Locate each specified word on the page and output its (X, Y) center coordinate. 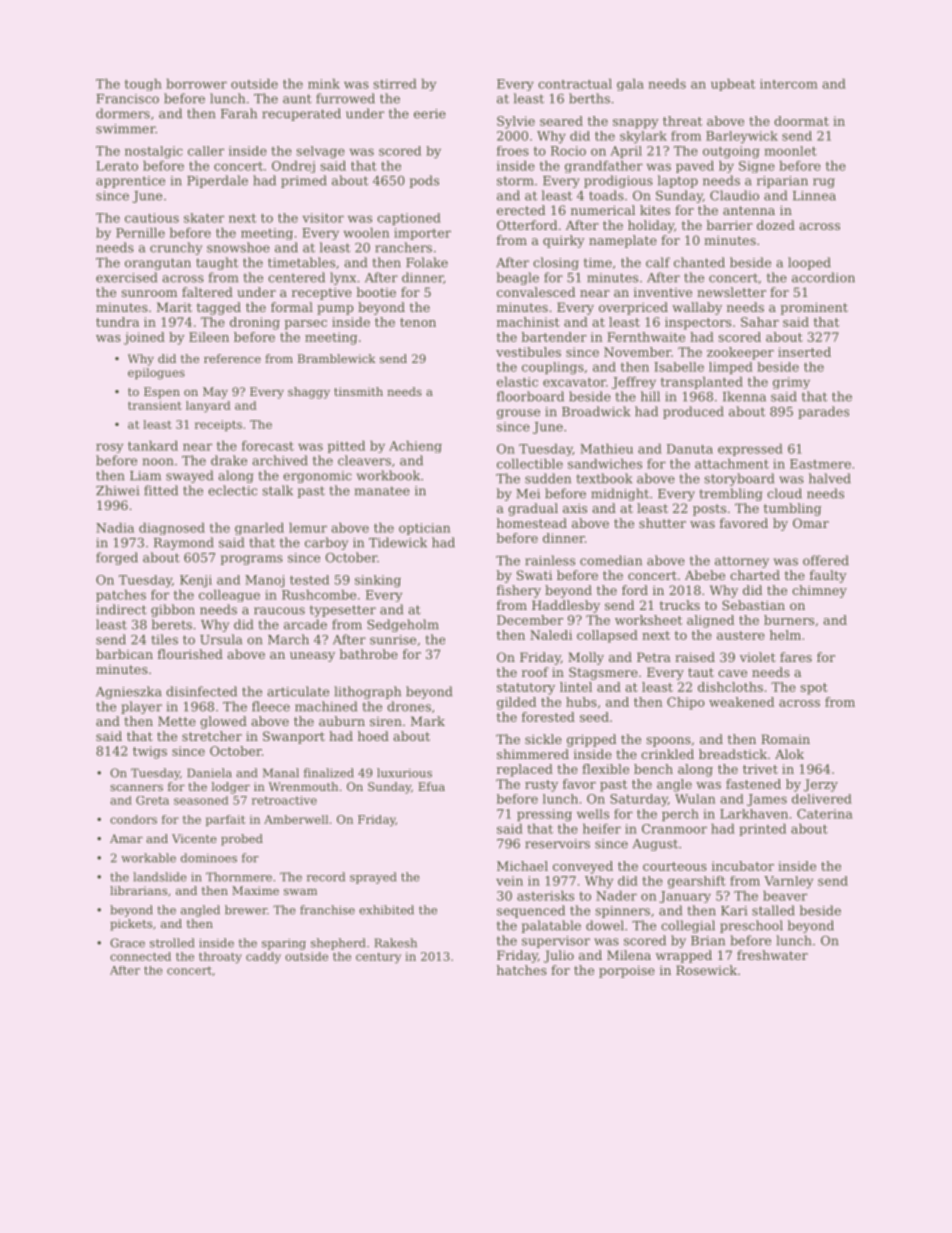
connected (140, 956)
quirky (564, 241)
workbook (388, 475)
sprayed (373, 878)
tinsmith (358, 391)
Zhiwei (117, 490)
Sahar (760, 322)
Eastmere (820, 464)
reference (232, 358)
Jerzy (821, 785)
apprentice (130, 182)
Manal (281, 773)
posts (709, 510)
